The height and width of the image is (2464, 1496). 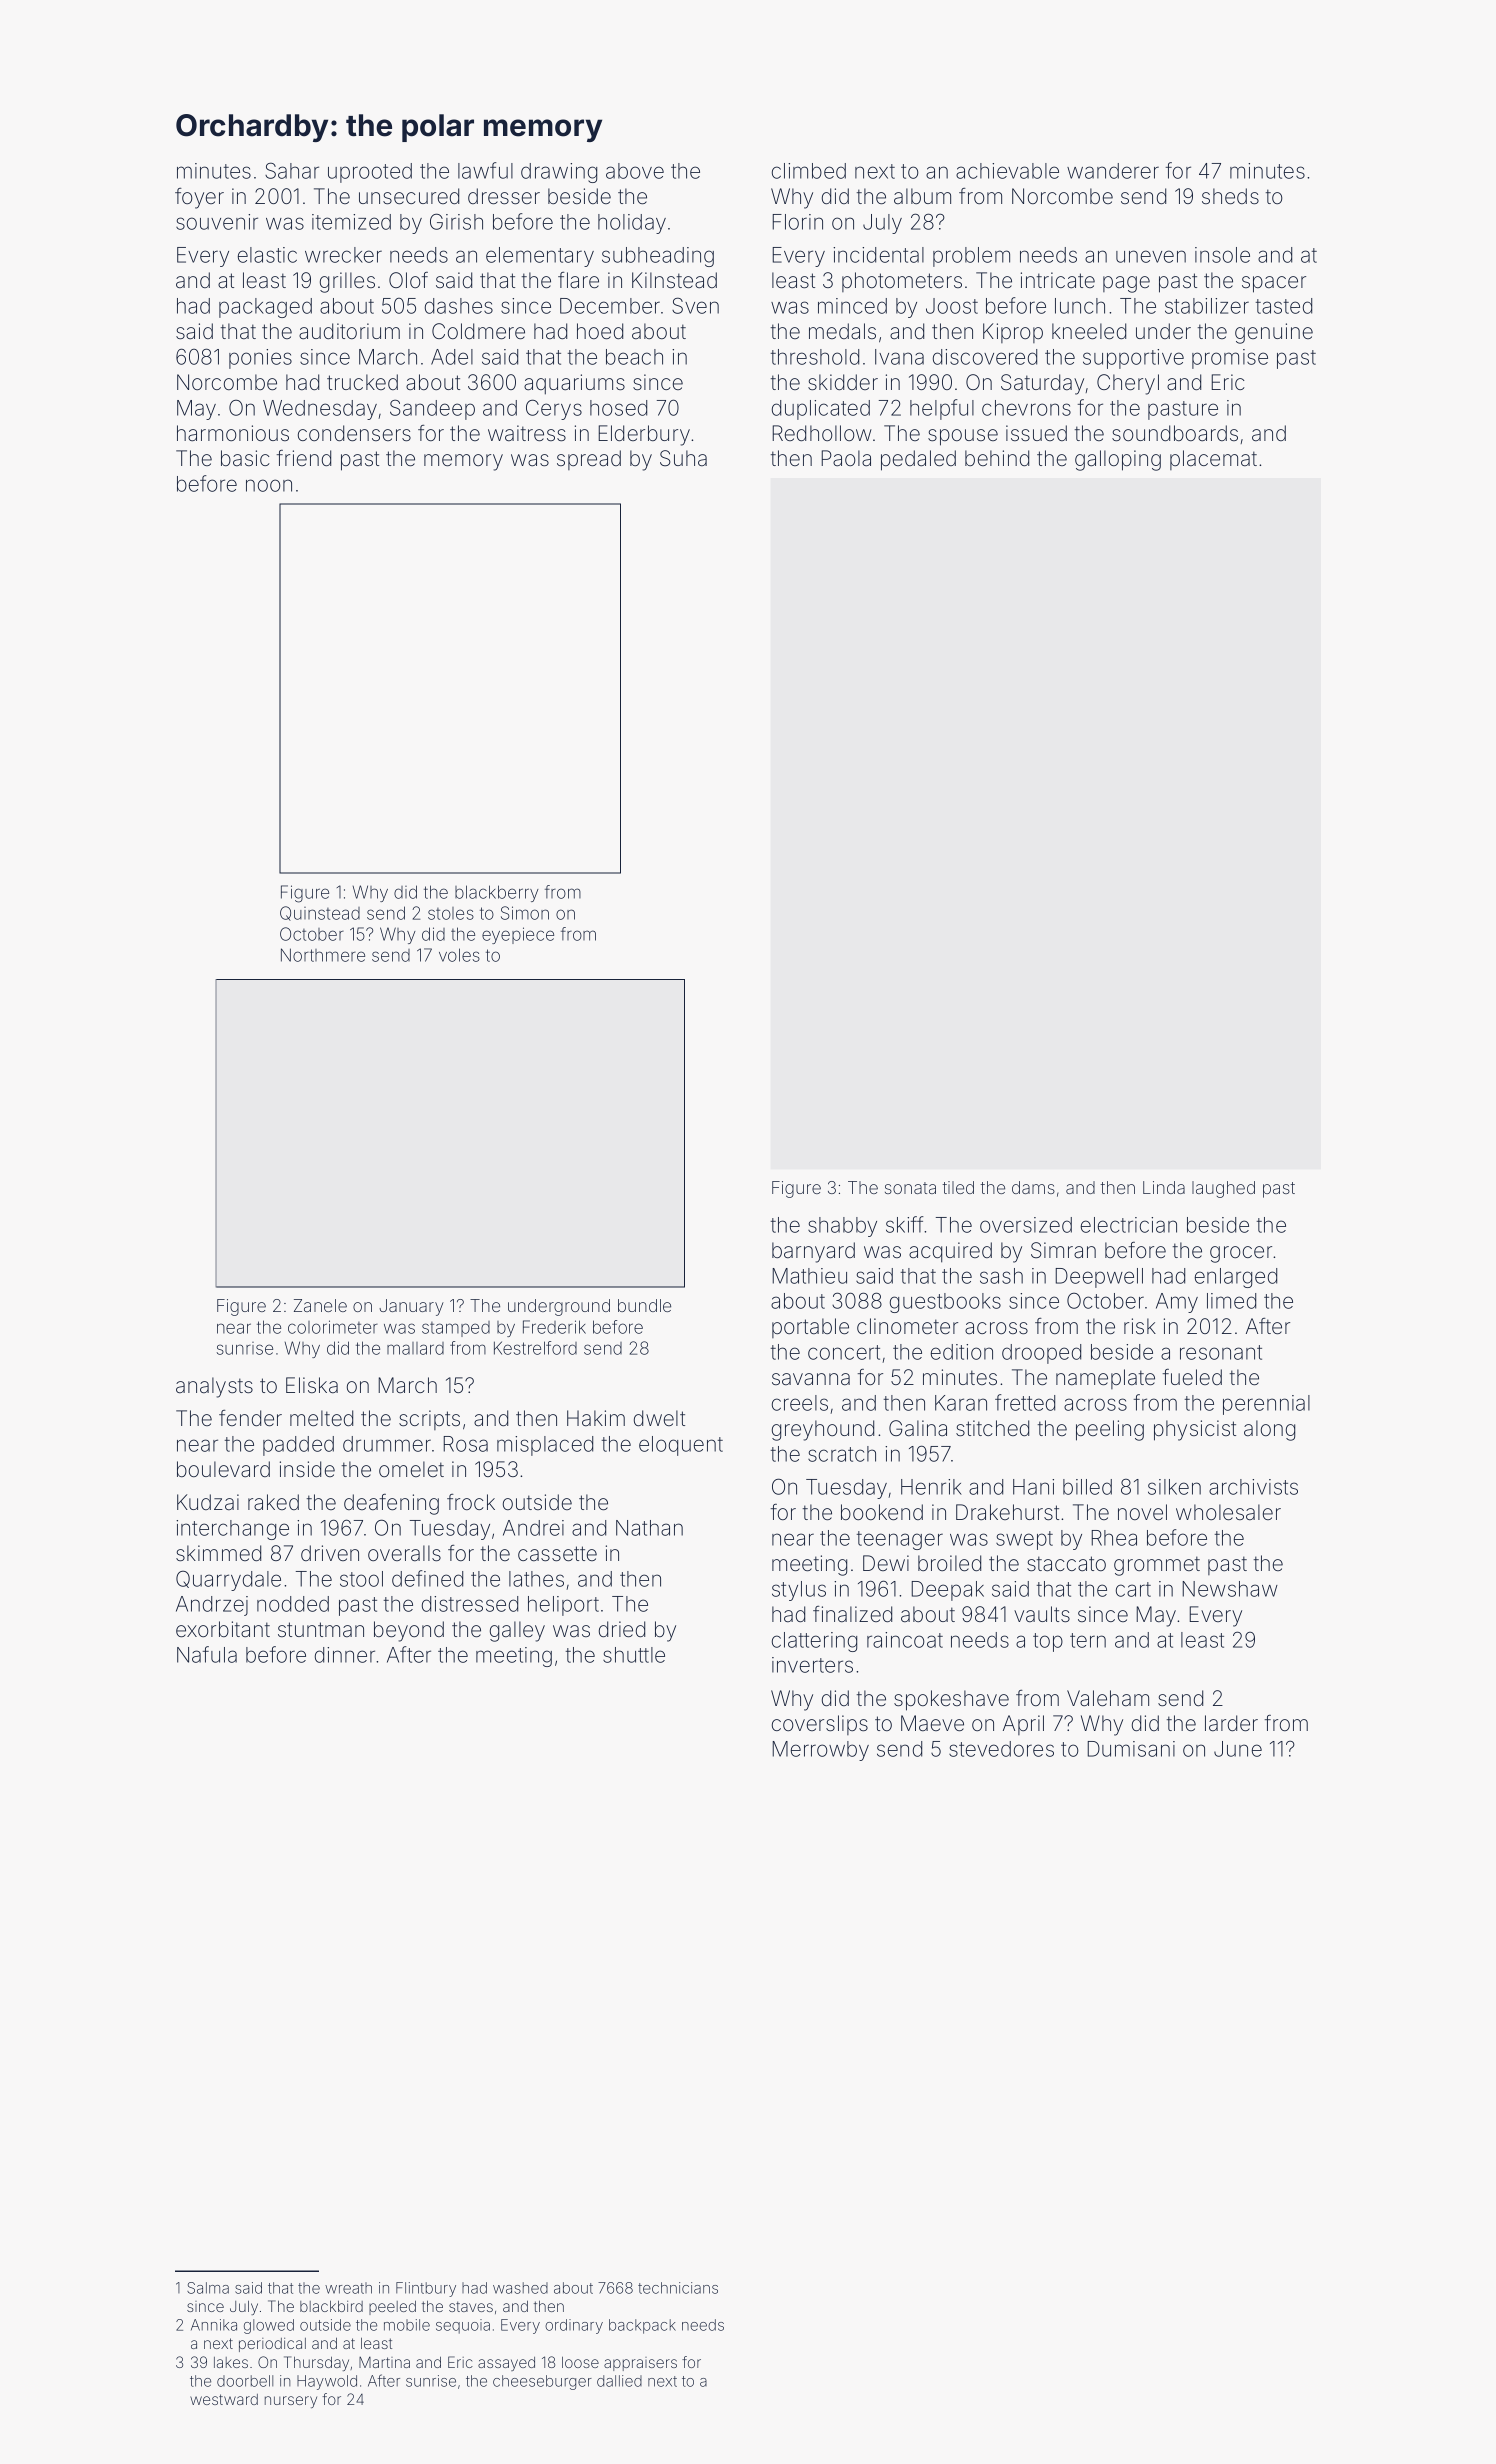 I want to click on Eliska, so click(x=312, y=1385).
